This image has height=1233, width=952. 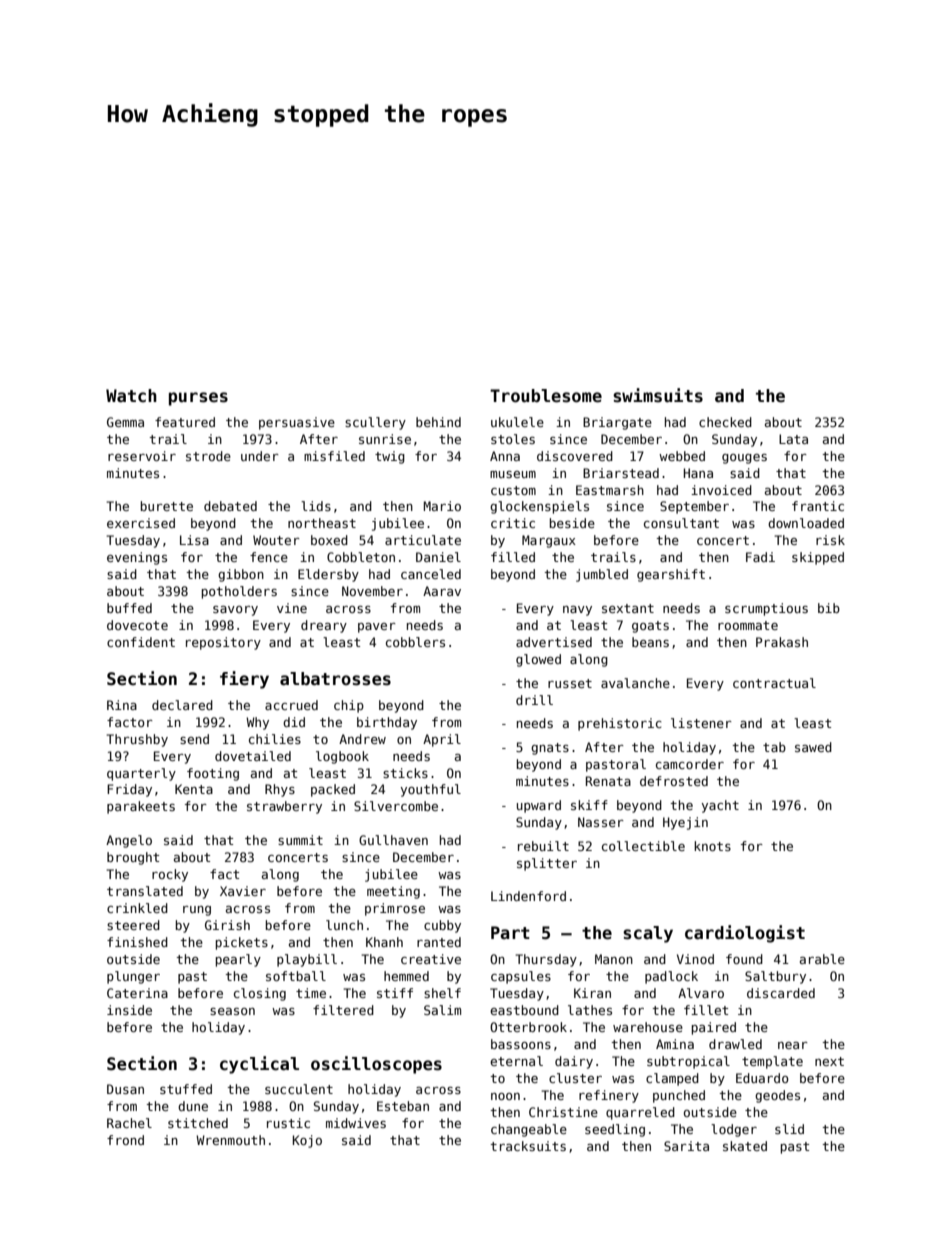 I want to click on persuasive, so click(x=297, y=423).
